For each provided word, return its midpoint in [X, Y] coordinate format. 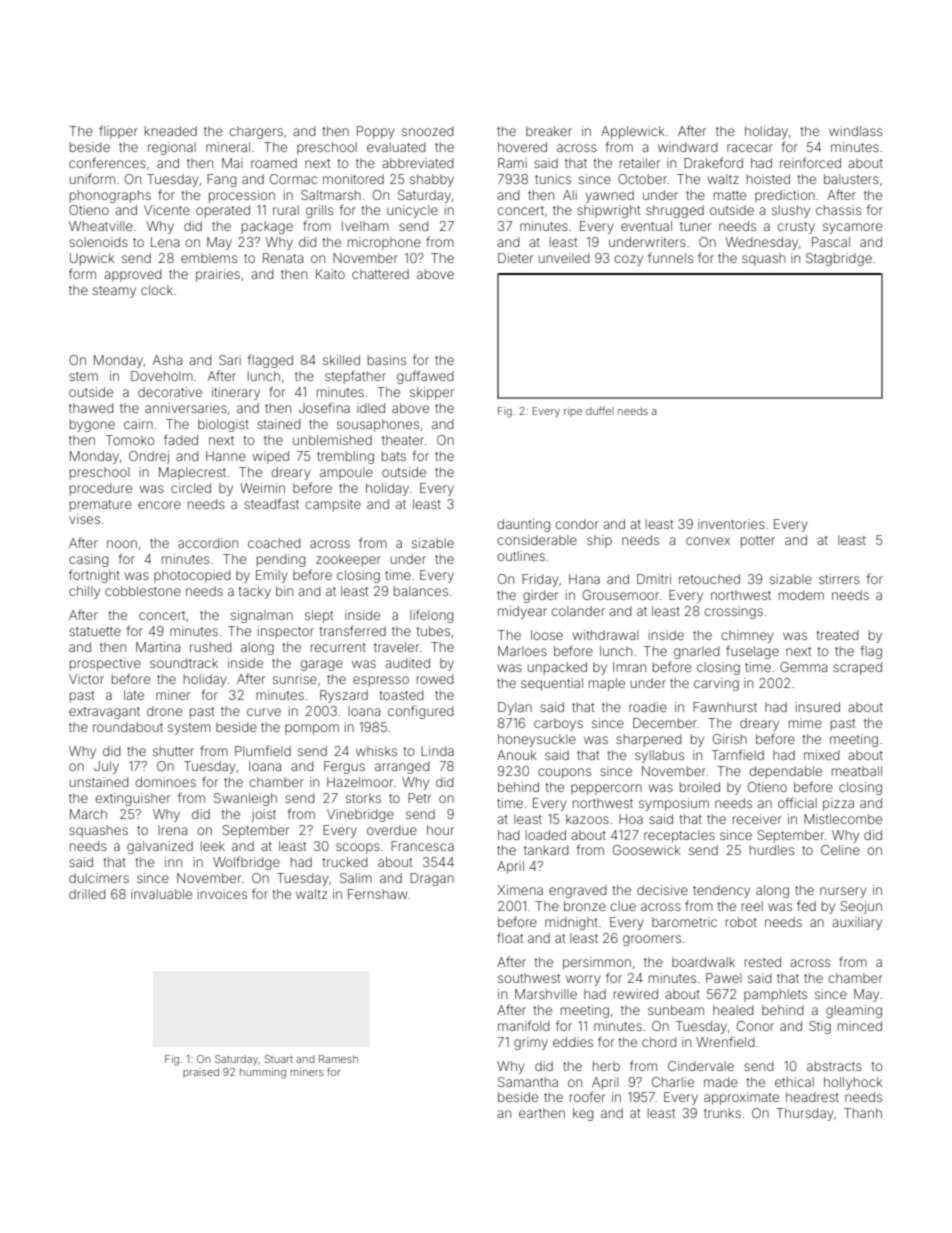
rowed [435, 679]
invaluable [161, 894]
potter [758, 542]
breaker [549, 131]
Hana [584, 579]
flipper [118, 132]
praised [201, 1073]
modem [801, 595]
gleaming [854, 1011]
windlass [855, 131]
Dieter [515, 258]
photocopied [192, 576]
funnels [670, 257]
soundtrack [184, 663]
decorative [170, 392]
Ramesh [338, 1059]
